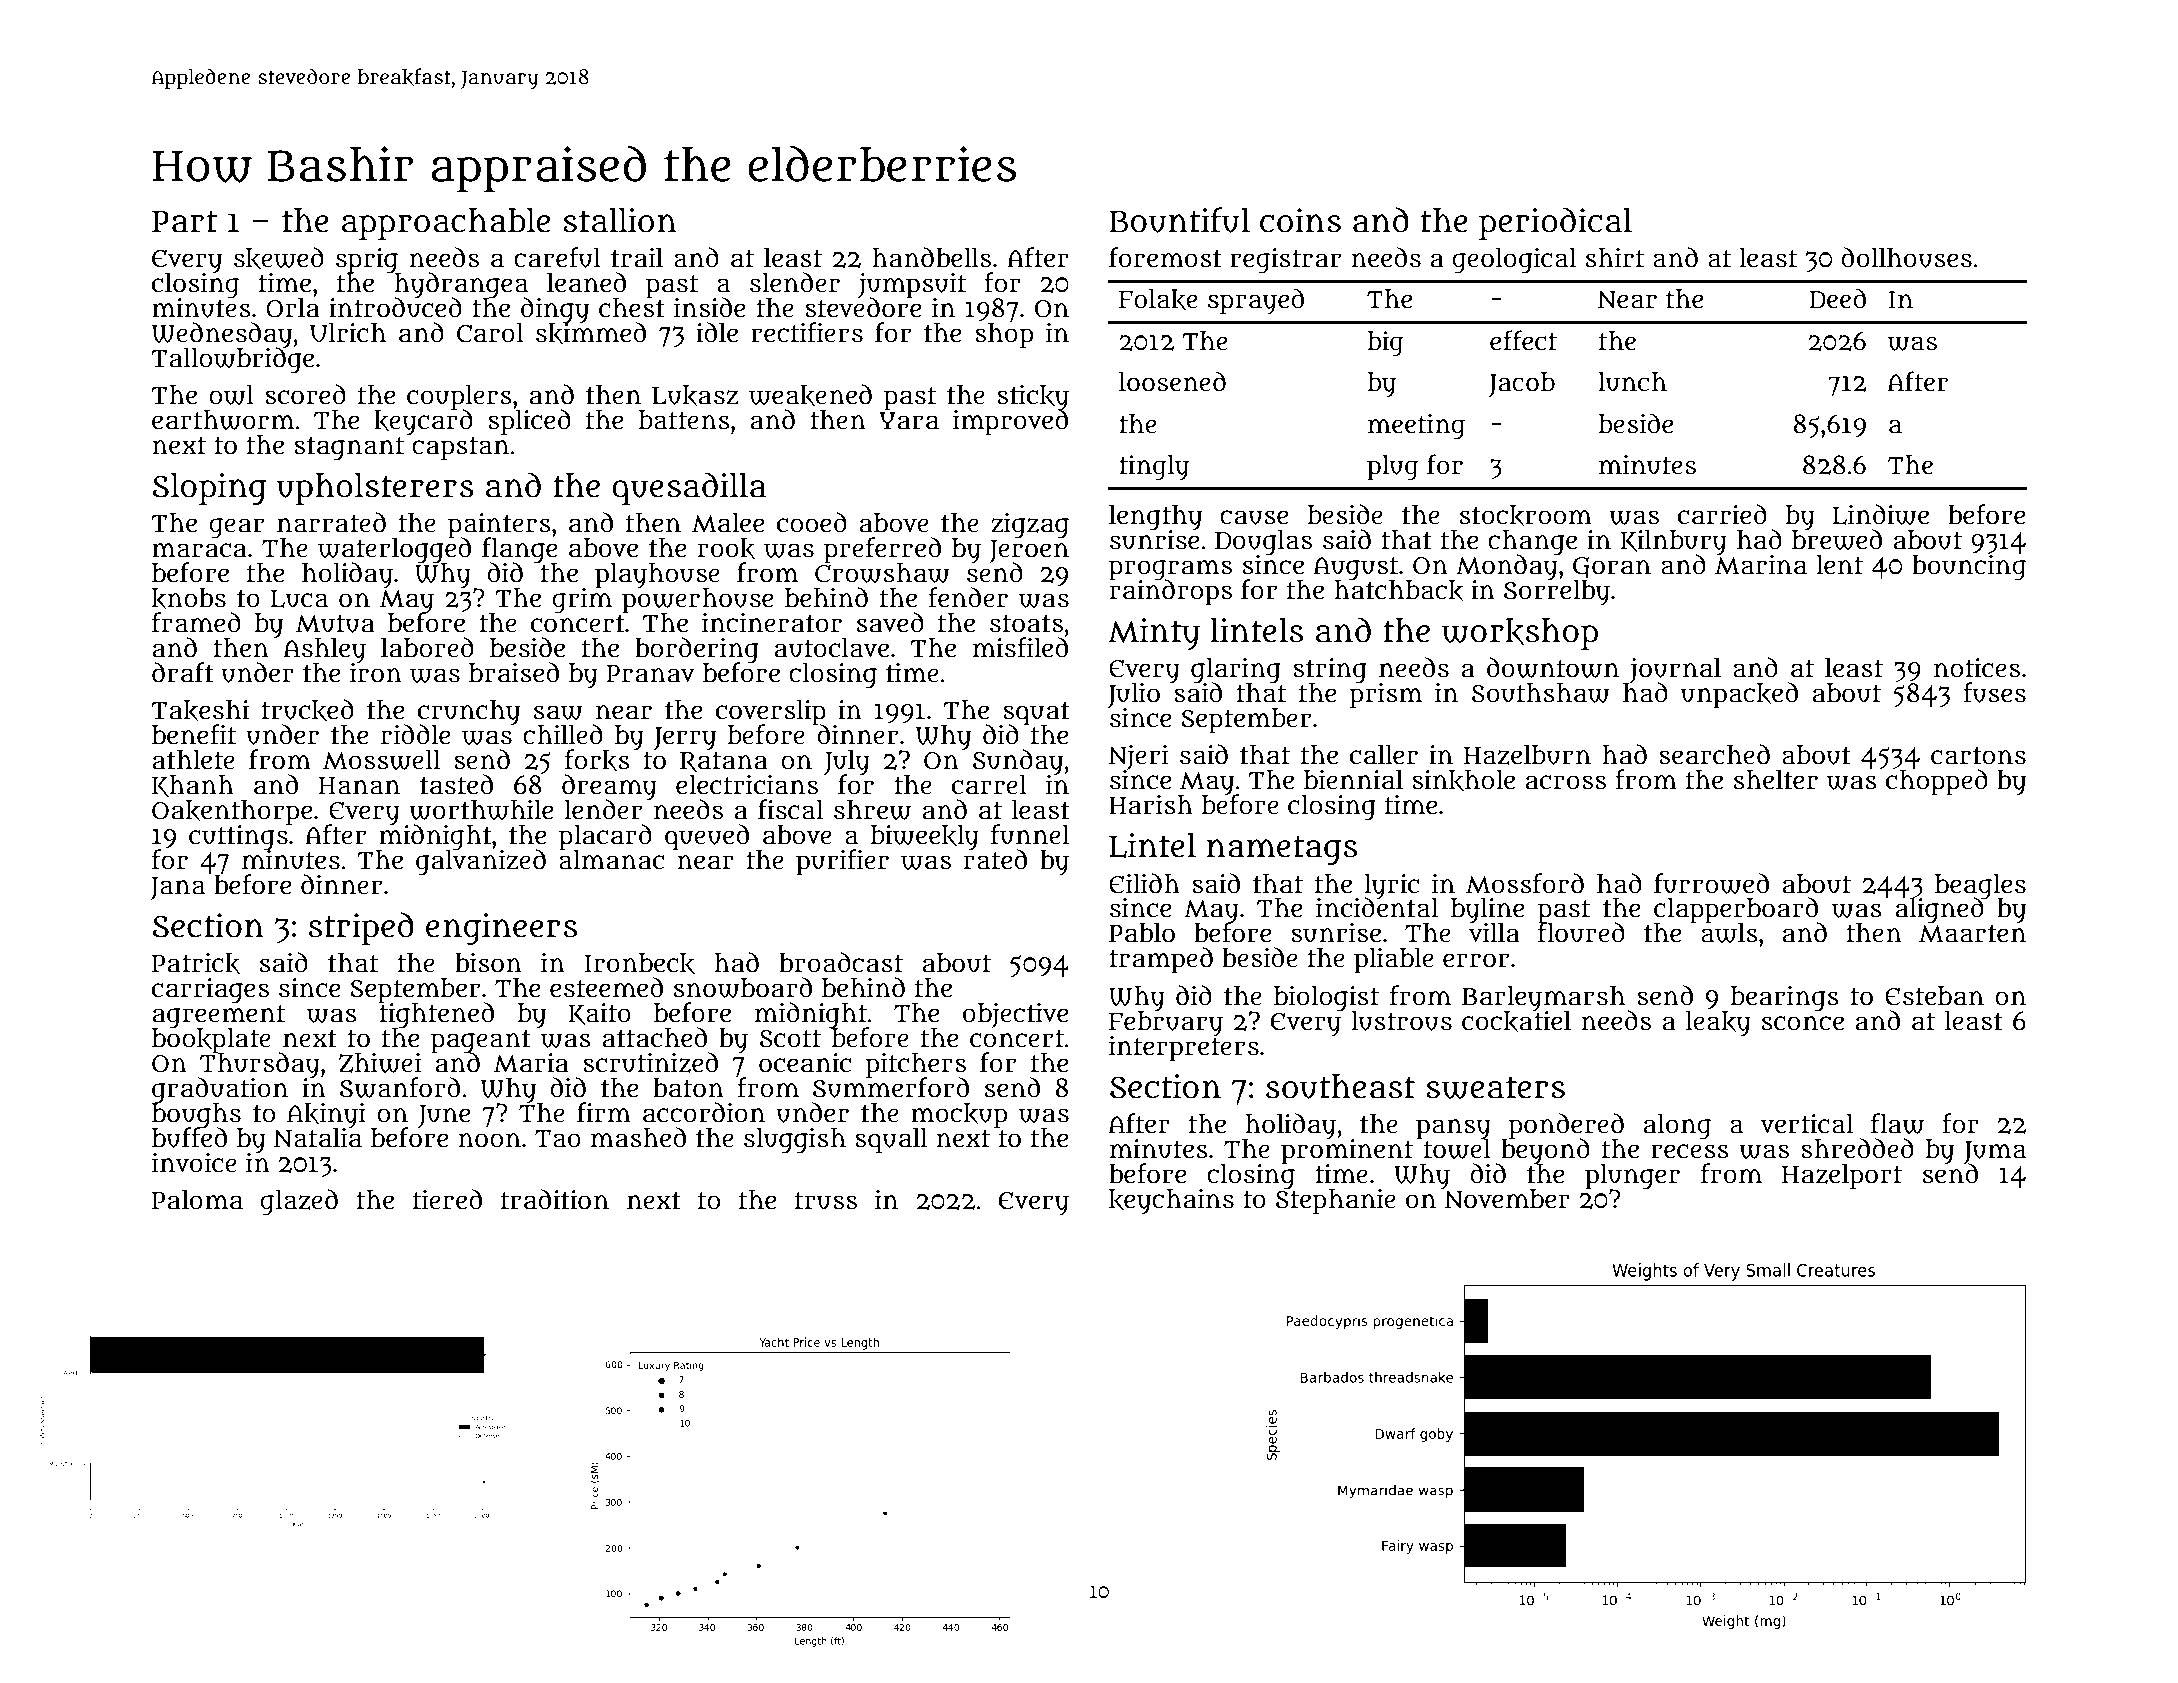  I want to click on broadcast, so click(841, 962).
